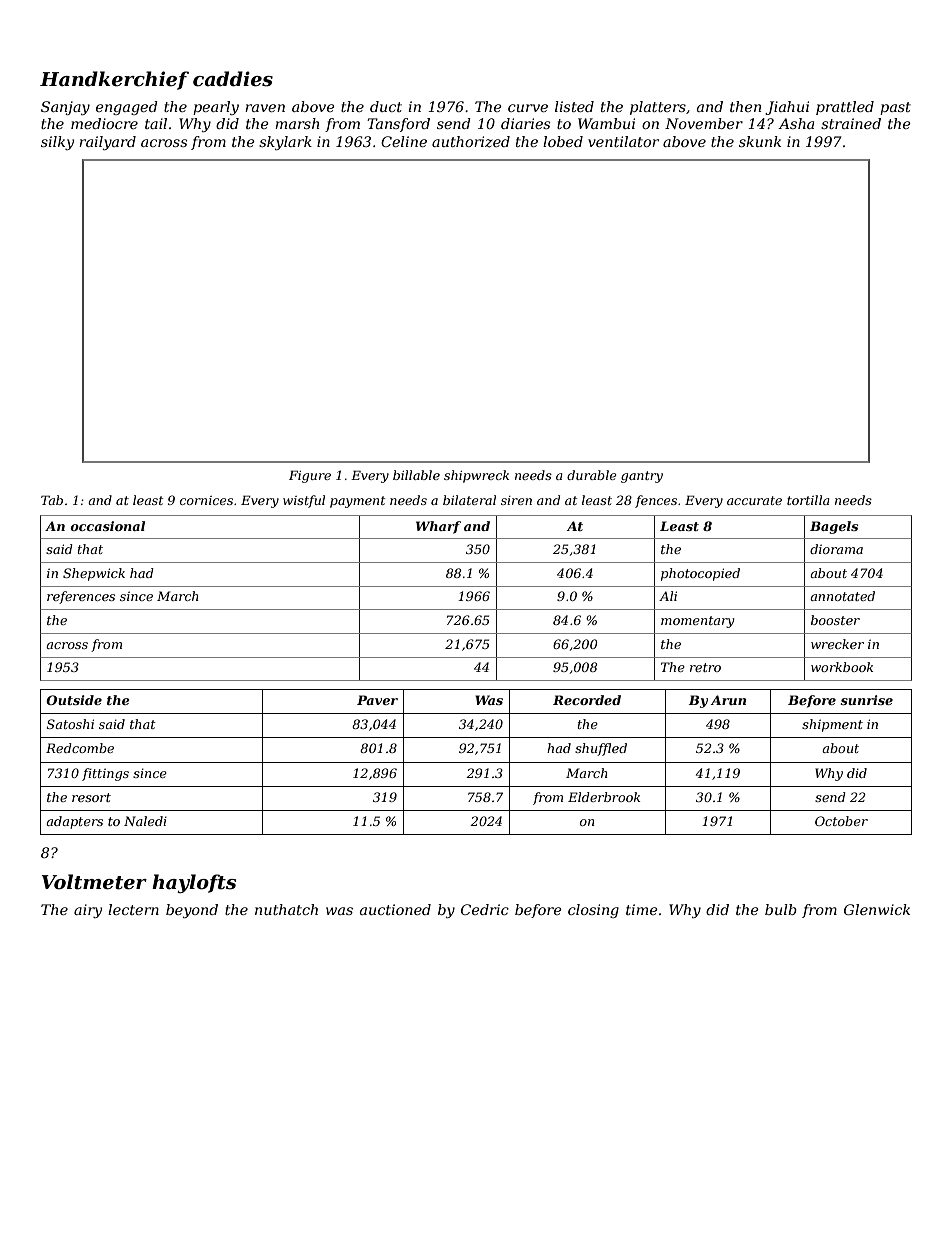 This screenshot has height=1233, width=952. I want to click on haylofts, so click(194, 883).
